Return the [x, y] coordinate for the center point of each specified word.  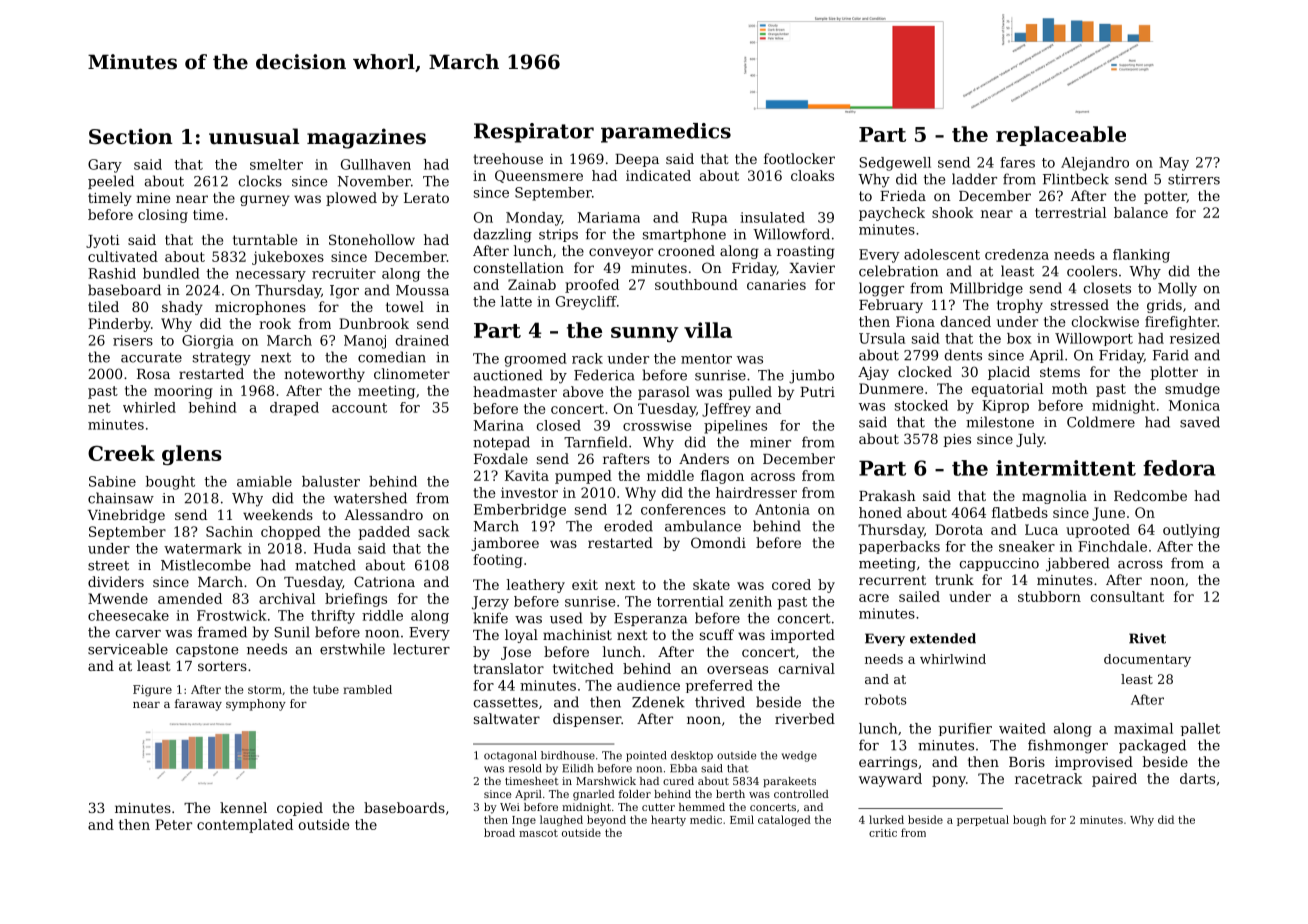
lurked [886, 819]
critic [883, 833]
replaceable [1061, 136]
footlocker [799, 158]
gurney [265, 200]
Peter [173, 824]
